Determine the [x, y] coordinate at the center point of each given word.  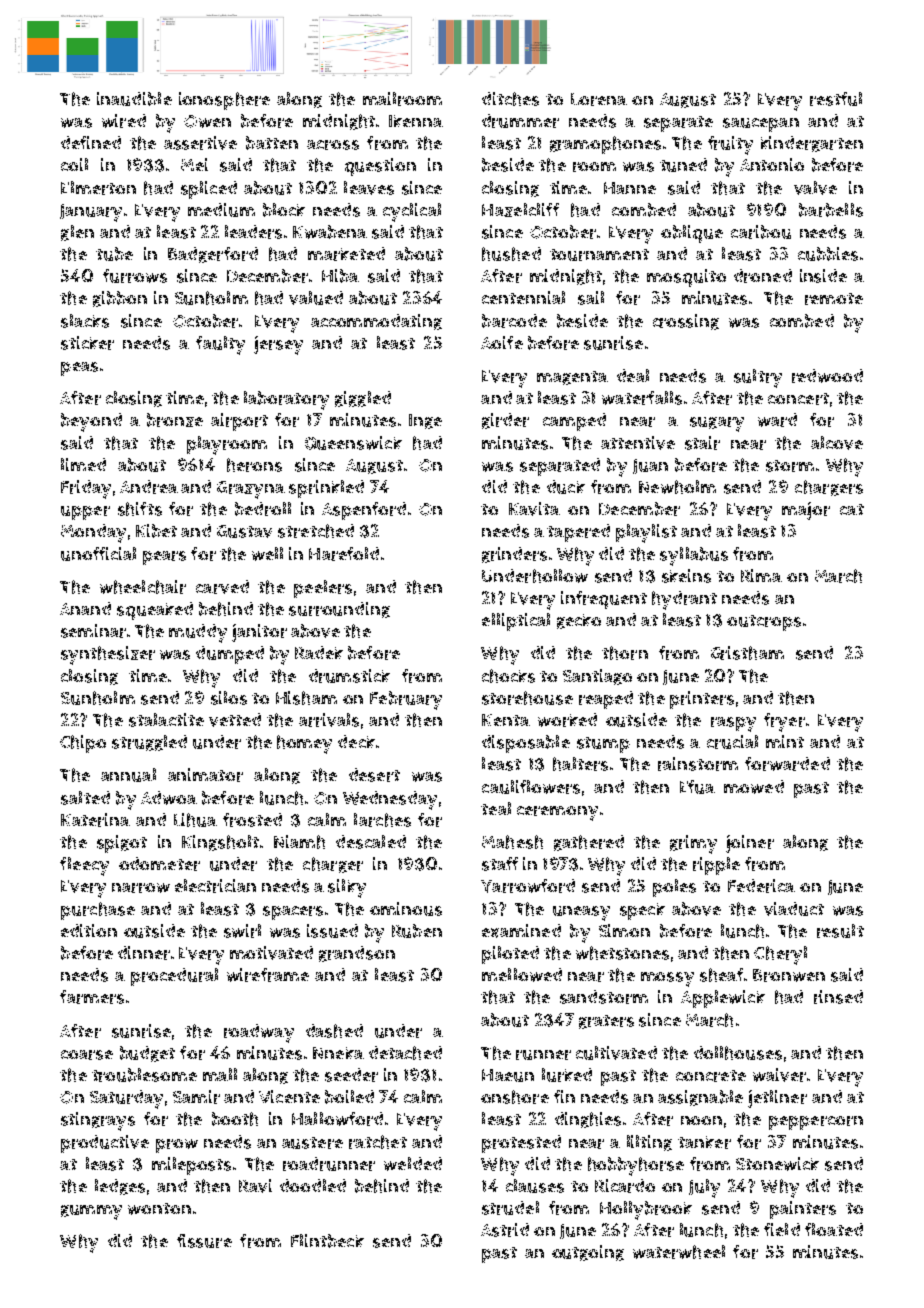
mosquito [686, 278]
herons [254, 465]
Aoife [502, 342]
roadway [259, 1033]
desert [374, 775]
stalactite [166, 720]
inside [823, 276]
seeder [351, 1075]
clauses [535, 1186]
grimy [693, 844]
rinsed [838, 997]
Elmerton [98, 188]
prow [177, 1146]
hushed [511, 254]
